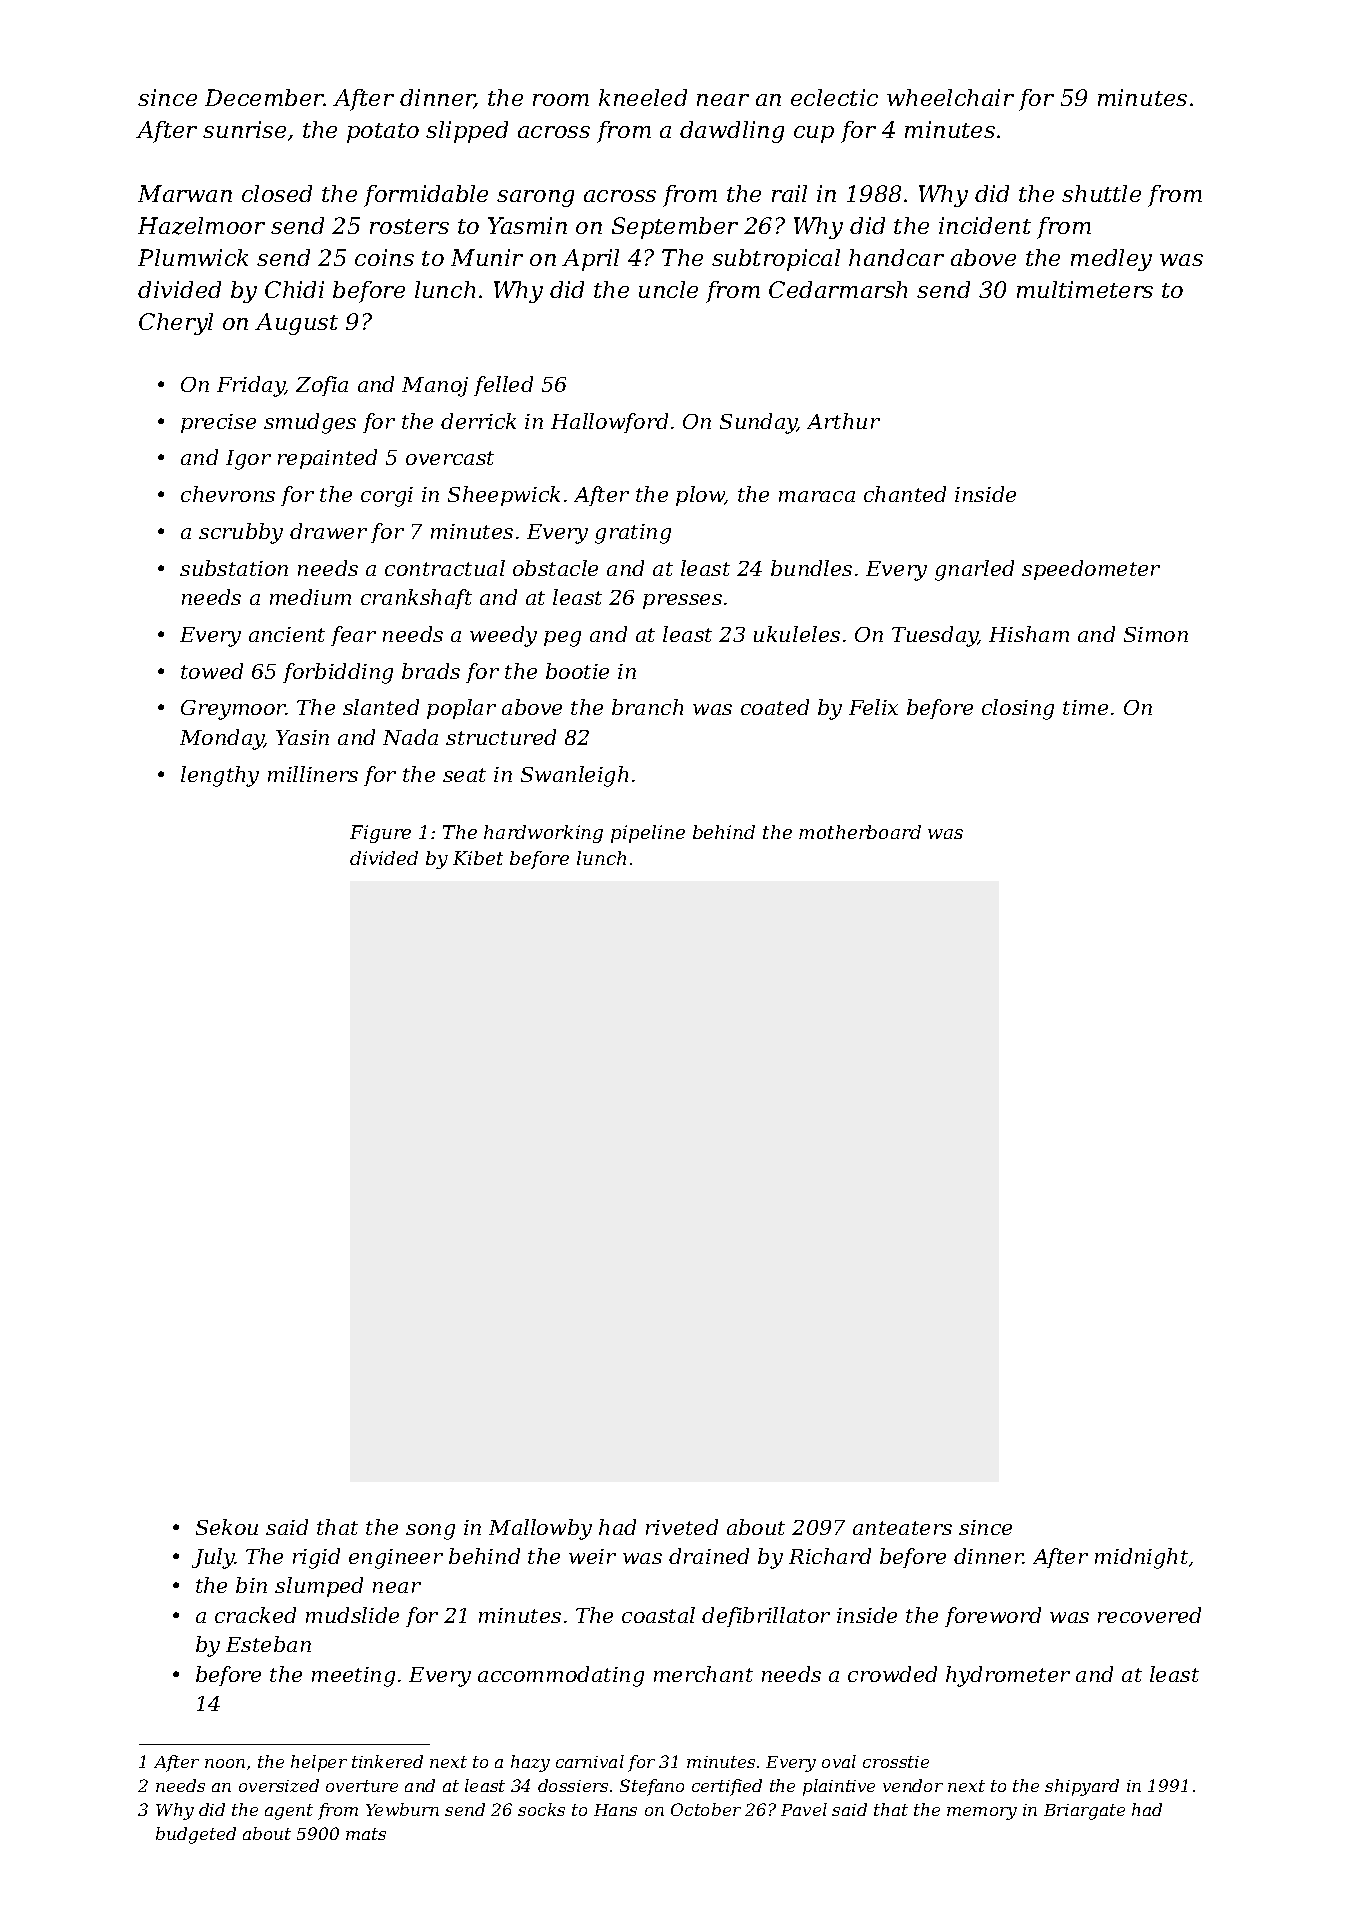 Image resolution: width=1349 pixels, height=1908 pixels. I want to click on chevrons, so click(228, 494).
